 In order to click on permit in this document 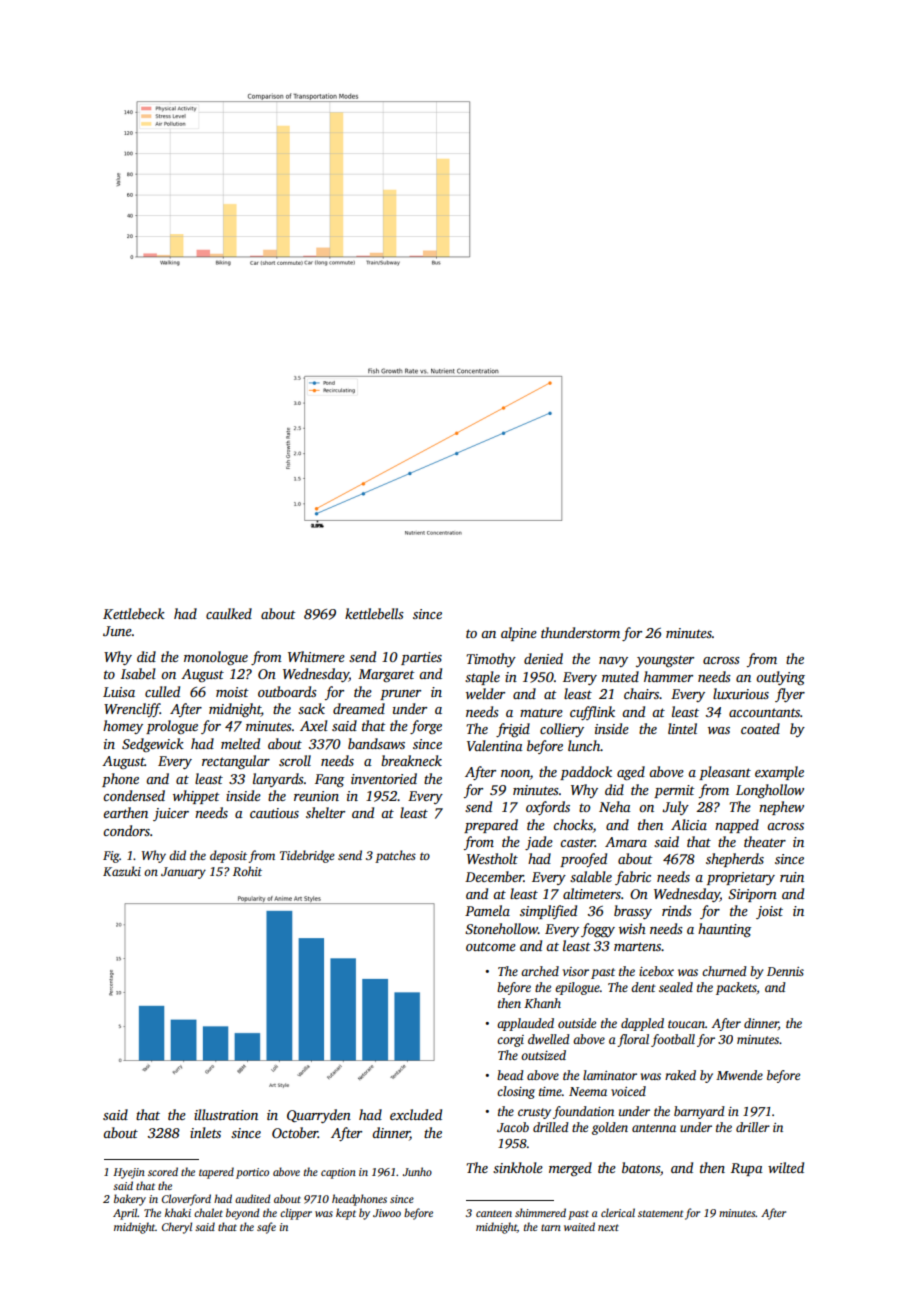, I will do `click(674, 791)`.
